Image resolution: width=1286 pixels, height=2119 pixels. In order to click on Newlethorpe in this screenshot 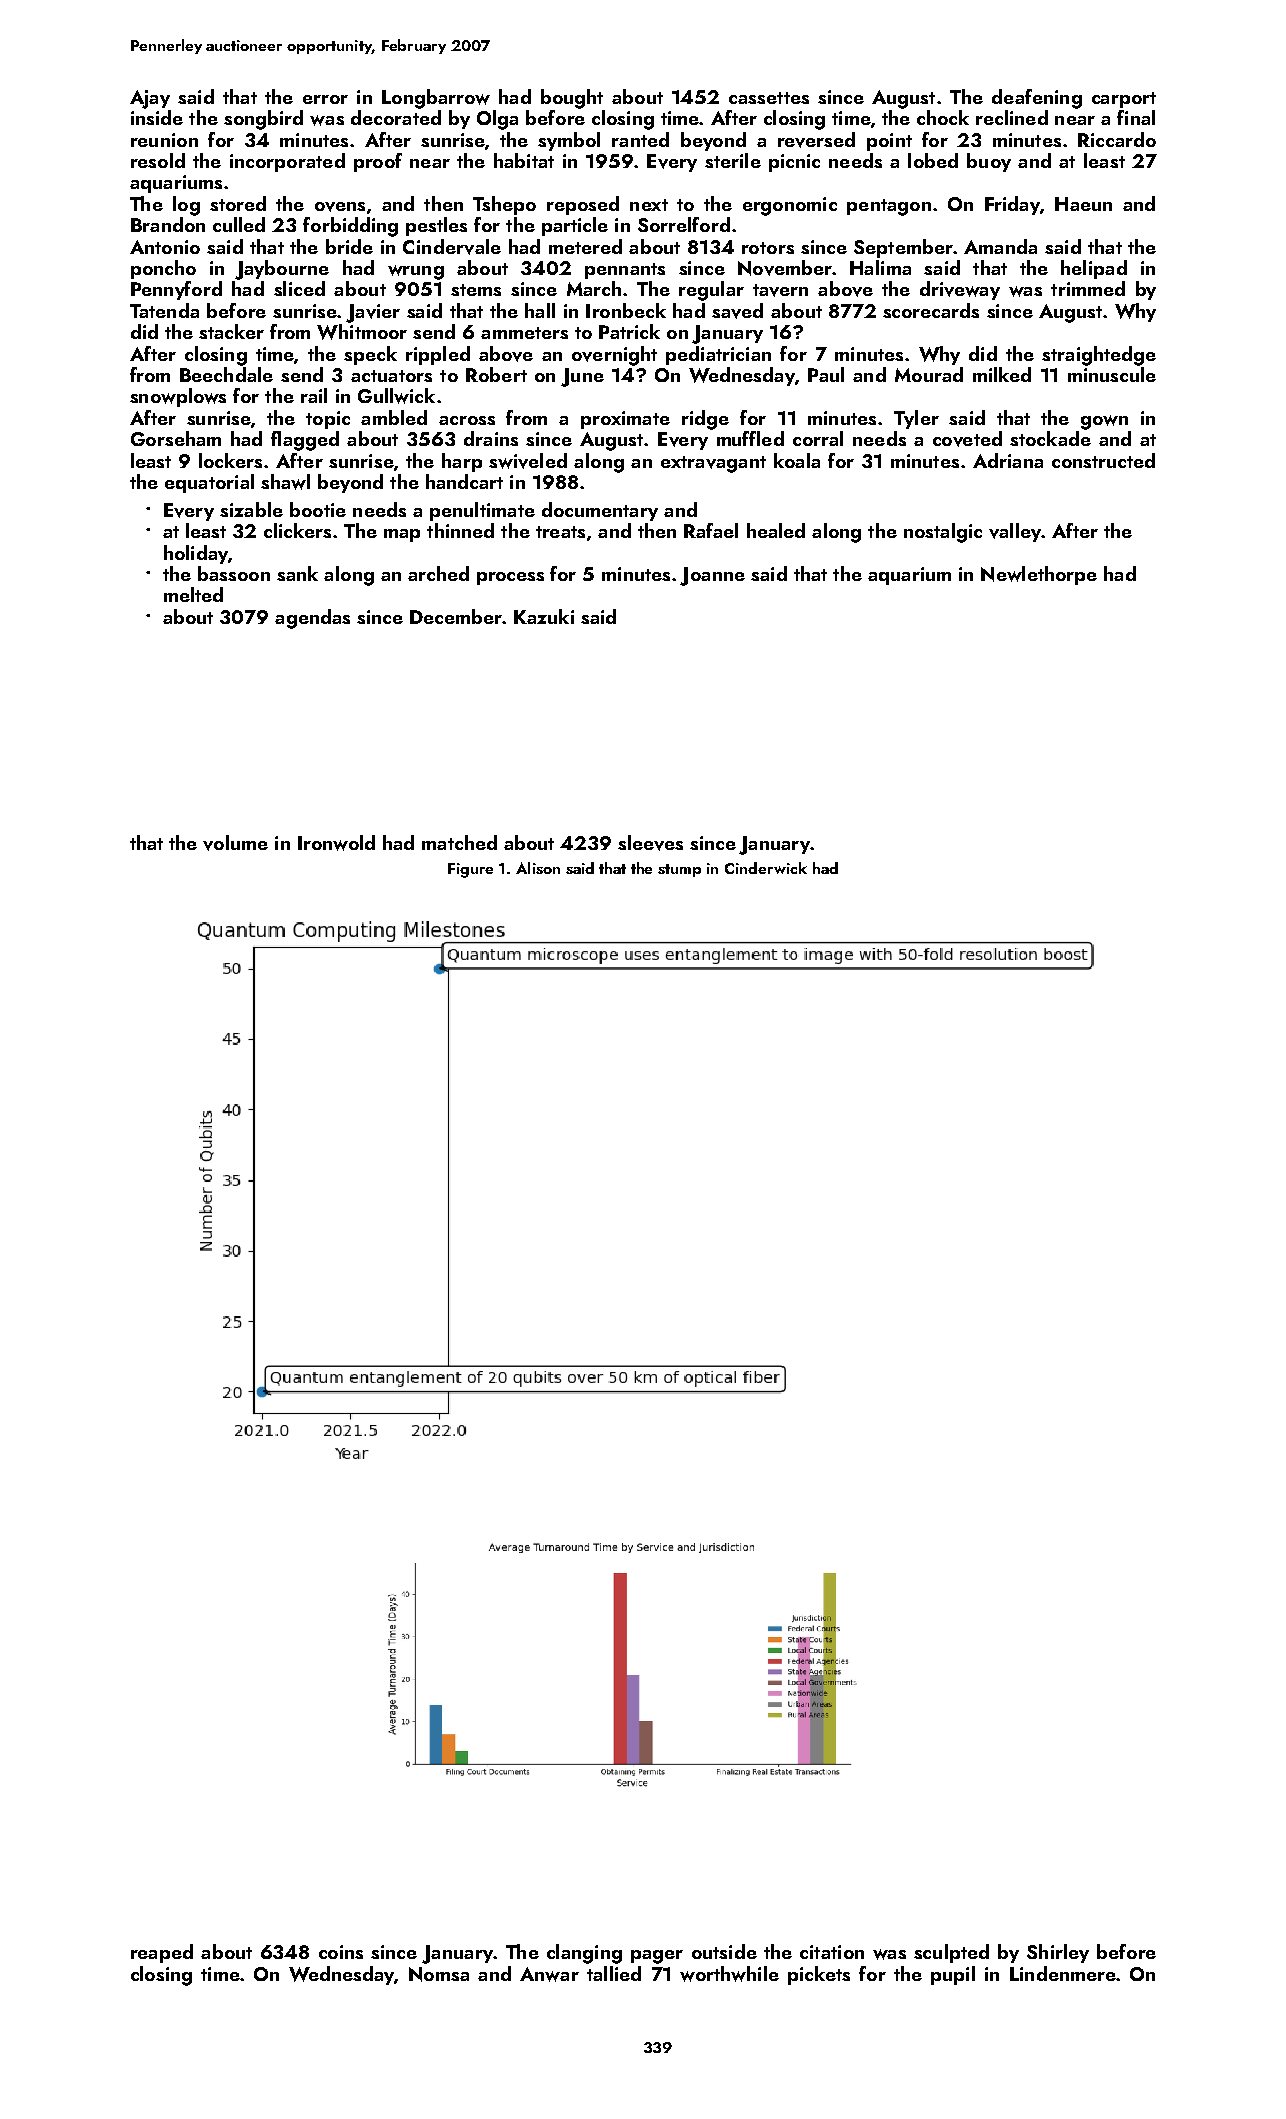, I will do `click(1039, 575)`.
